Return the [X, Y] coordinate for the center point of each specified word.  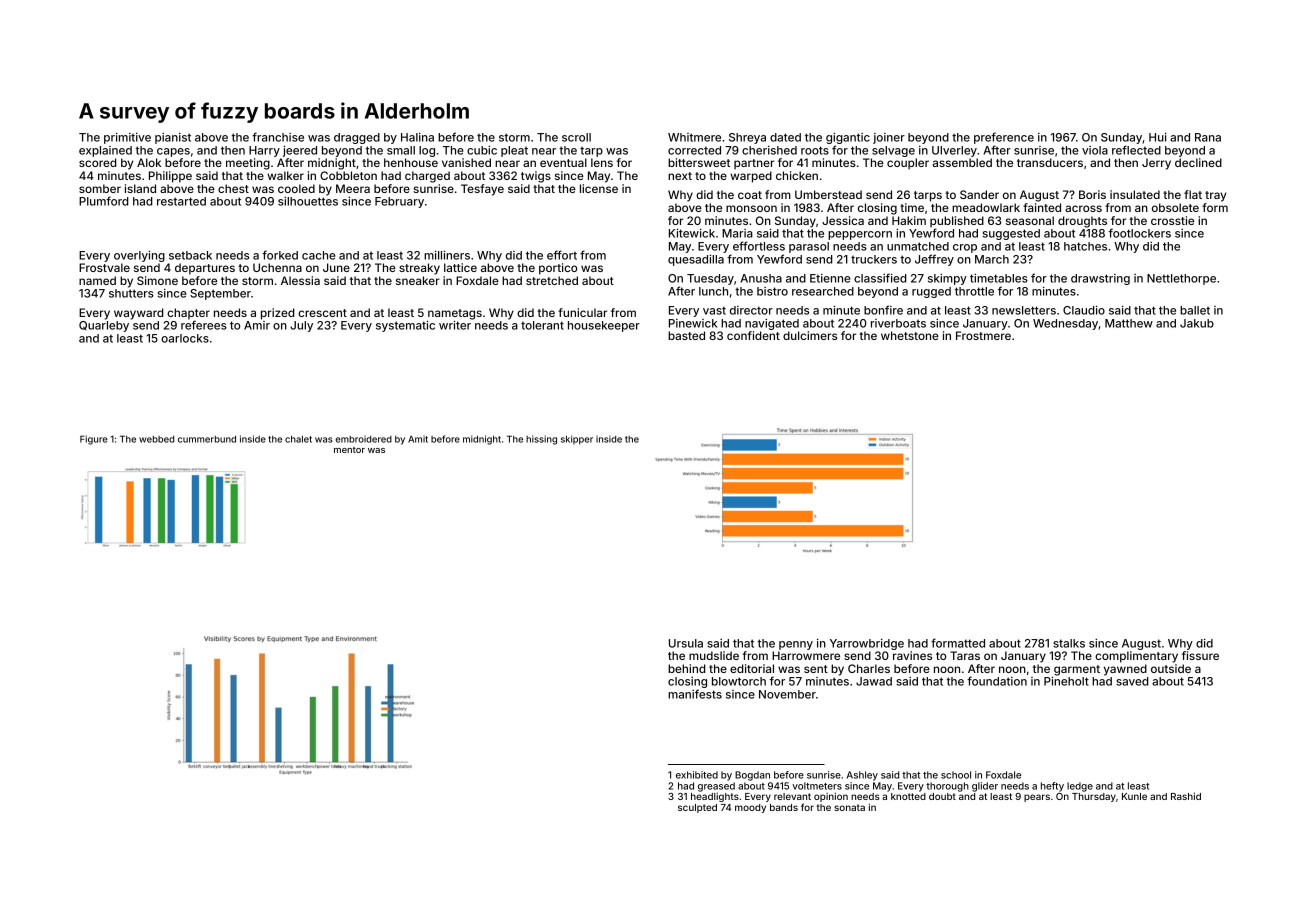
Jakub [1197, 323]
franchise [278, 137]
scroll [576, 137]
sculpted [697, 808]
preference [1004, 138]
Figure [94, 440]
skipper [577, 440]
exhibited [697, 775]
